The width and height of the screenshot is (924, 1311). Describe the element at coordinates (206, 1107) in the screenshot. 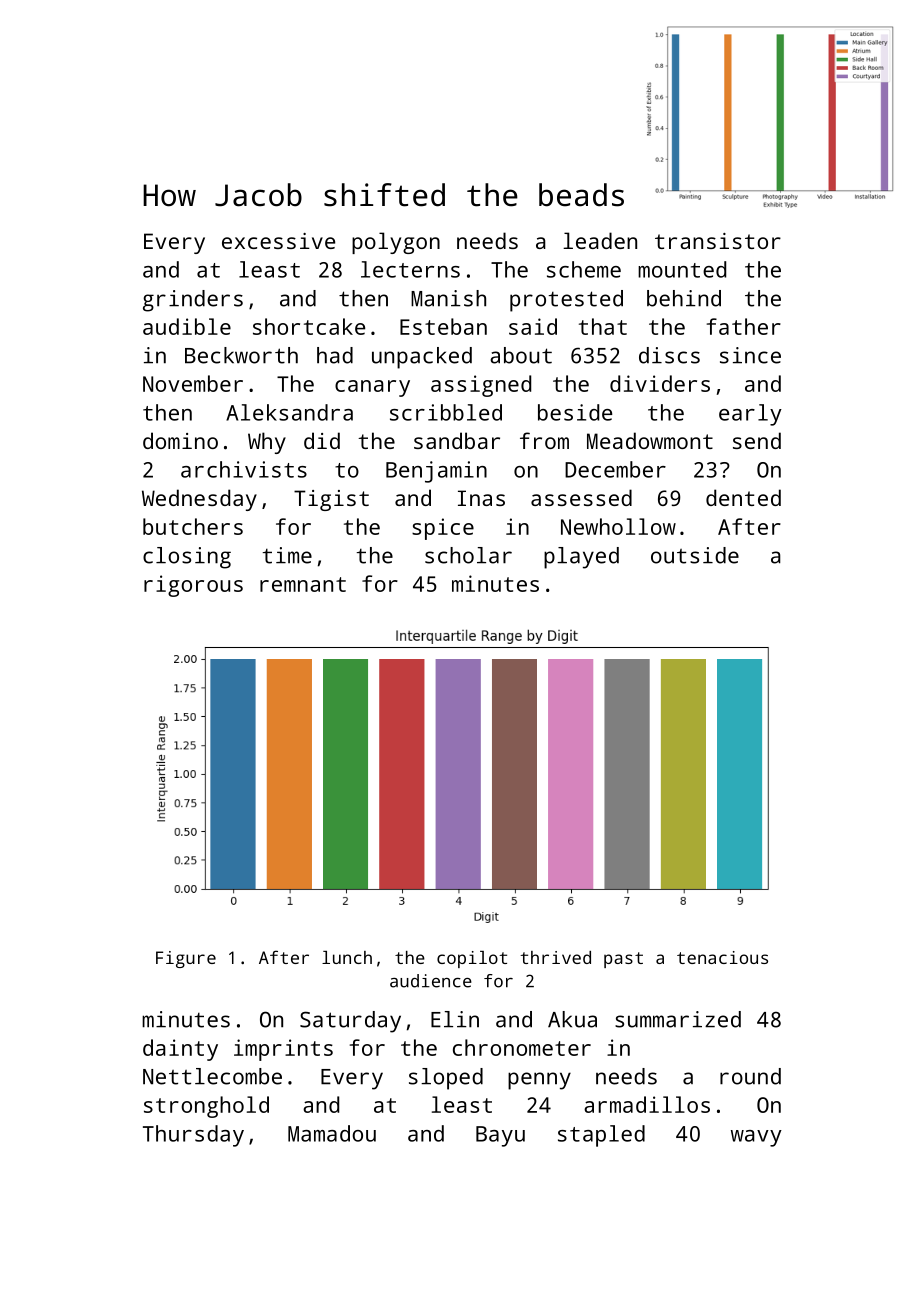

I see `stronghold` at that location.
